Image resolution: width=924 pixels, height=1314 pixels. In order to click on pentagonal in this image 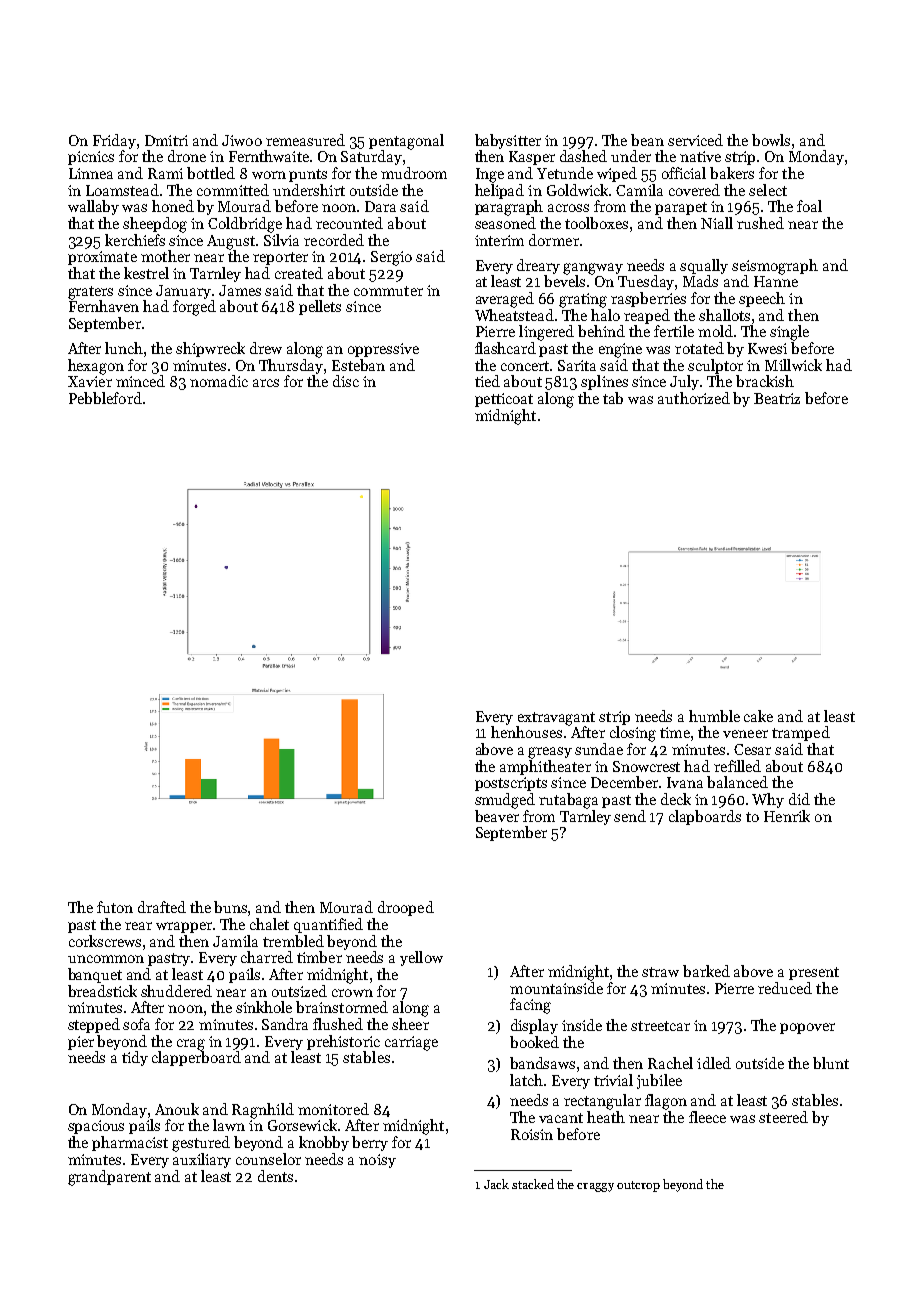, I will do `click(406, 142)`.
